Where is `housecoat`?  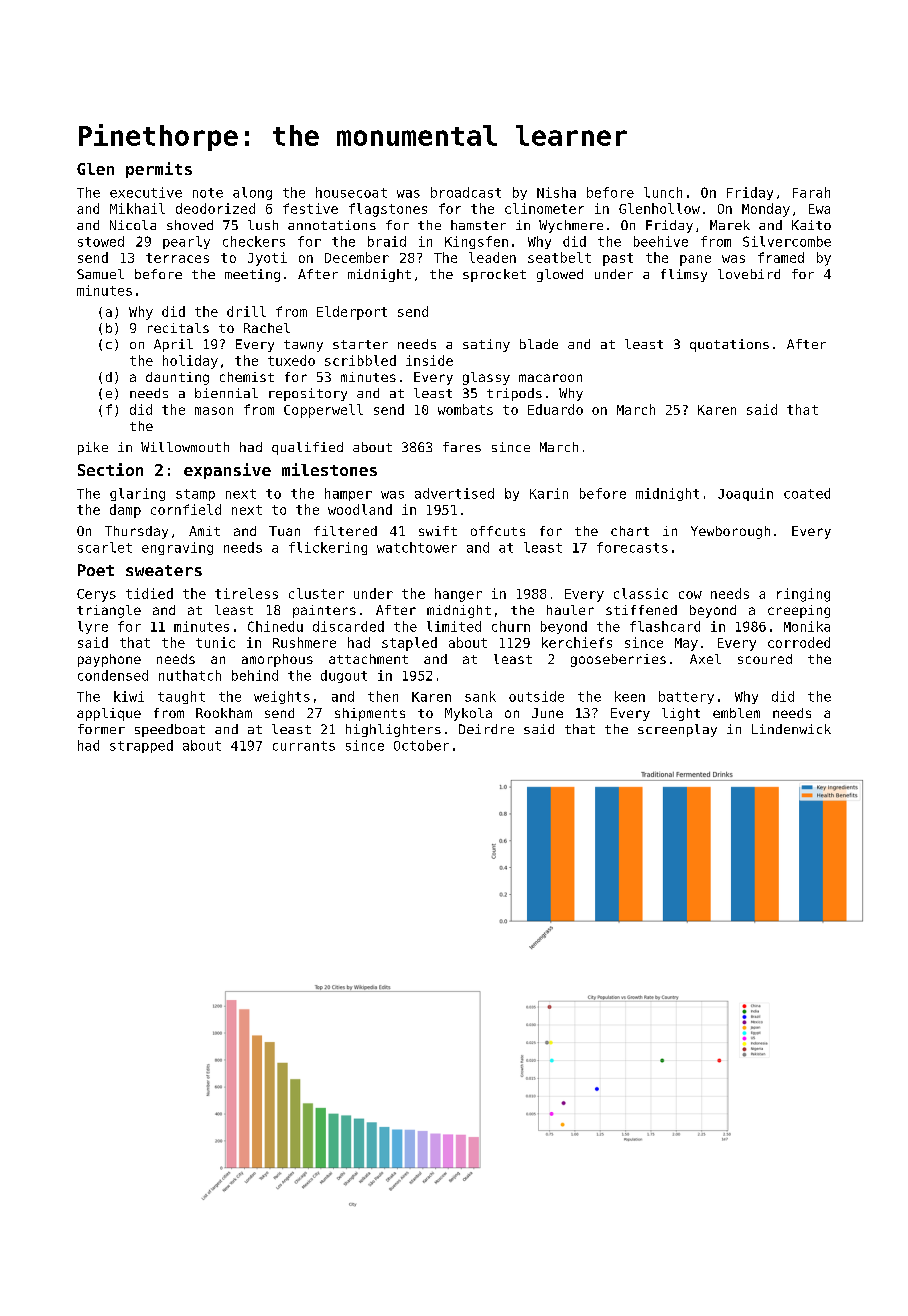 housecoat is located at coordinates (351, 192).
